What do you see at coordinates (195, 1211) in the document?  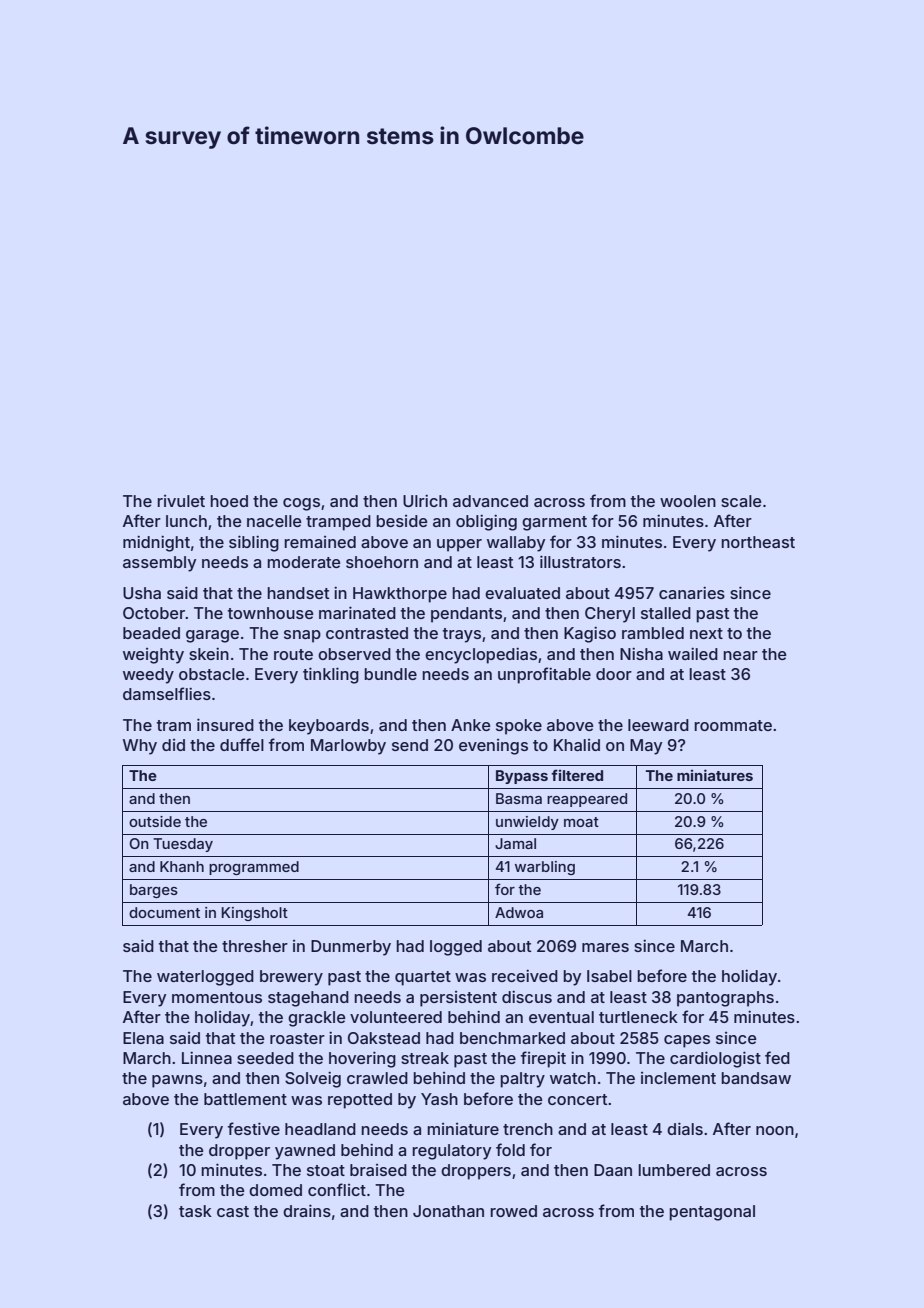 I see `task` at bounding box center [195, 1211].
